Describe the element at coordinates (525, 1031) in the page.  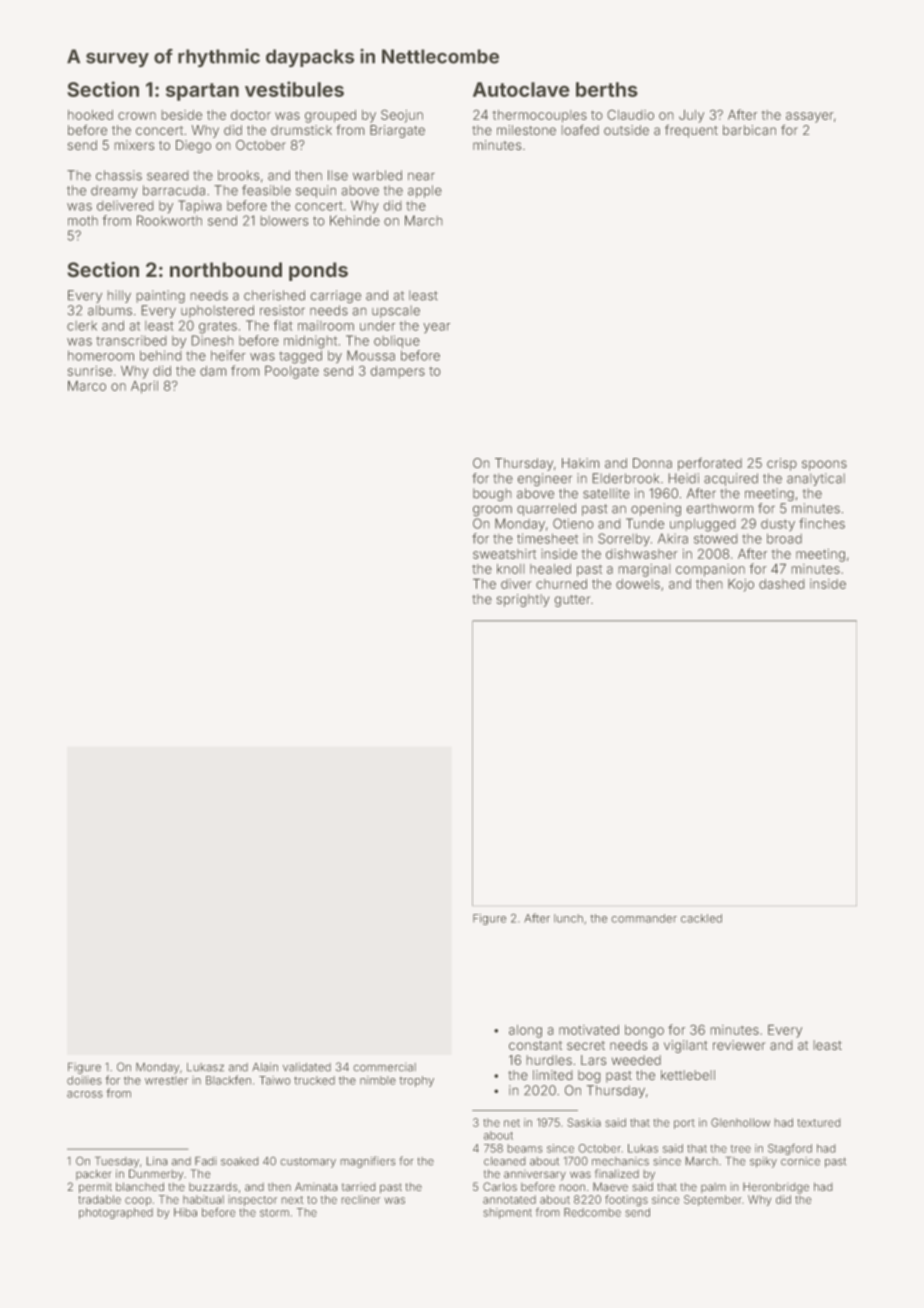
I see `along` at that location.
